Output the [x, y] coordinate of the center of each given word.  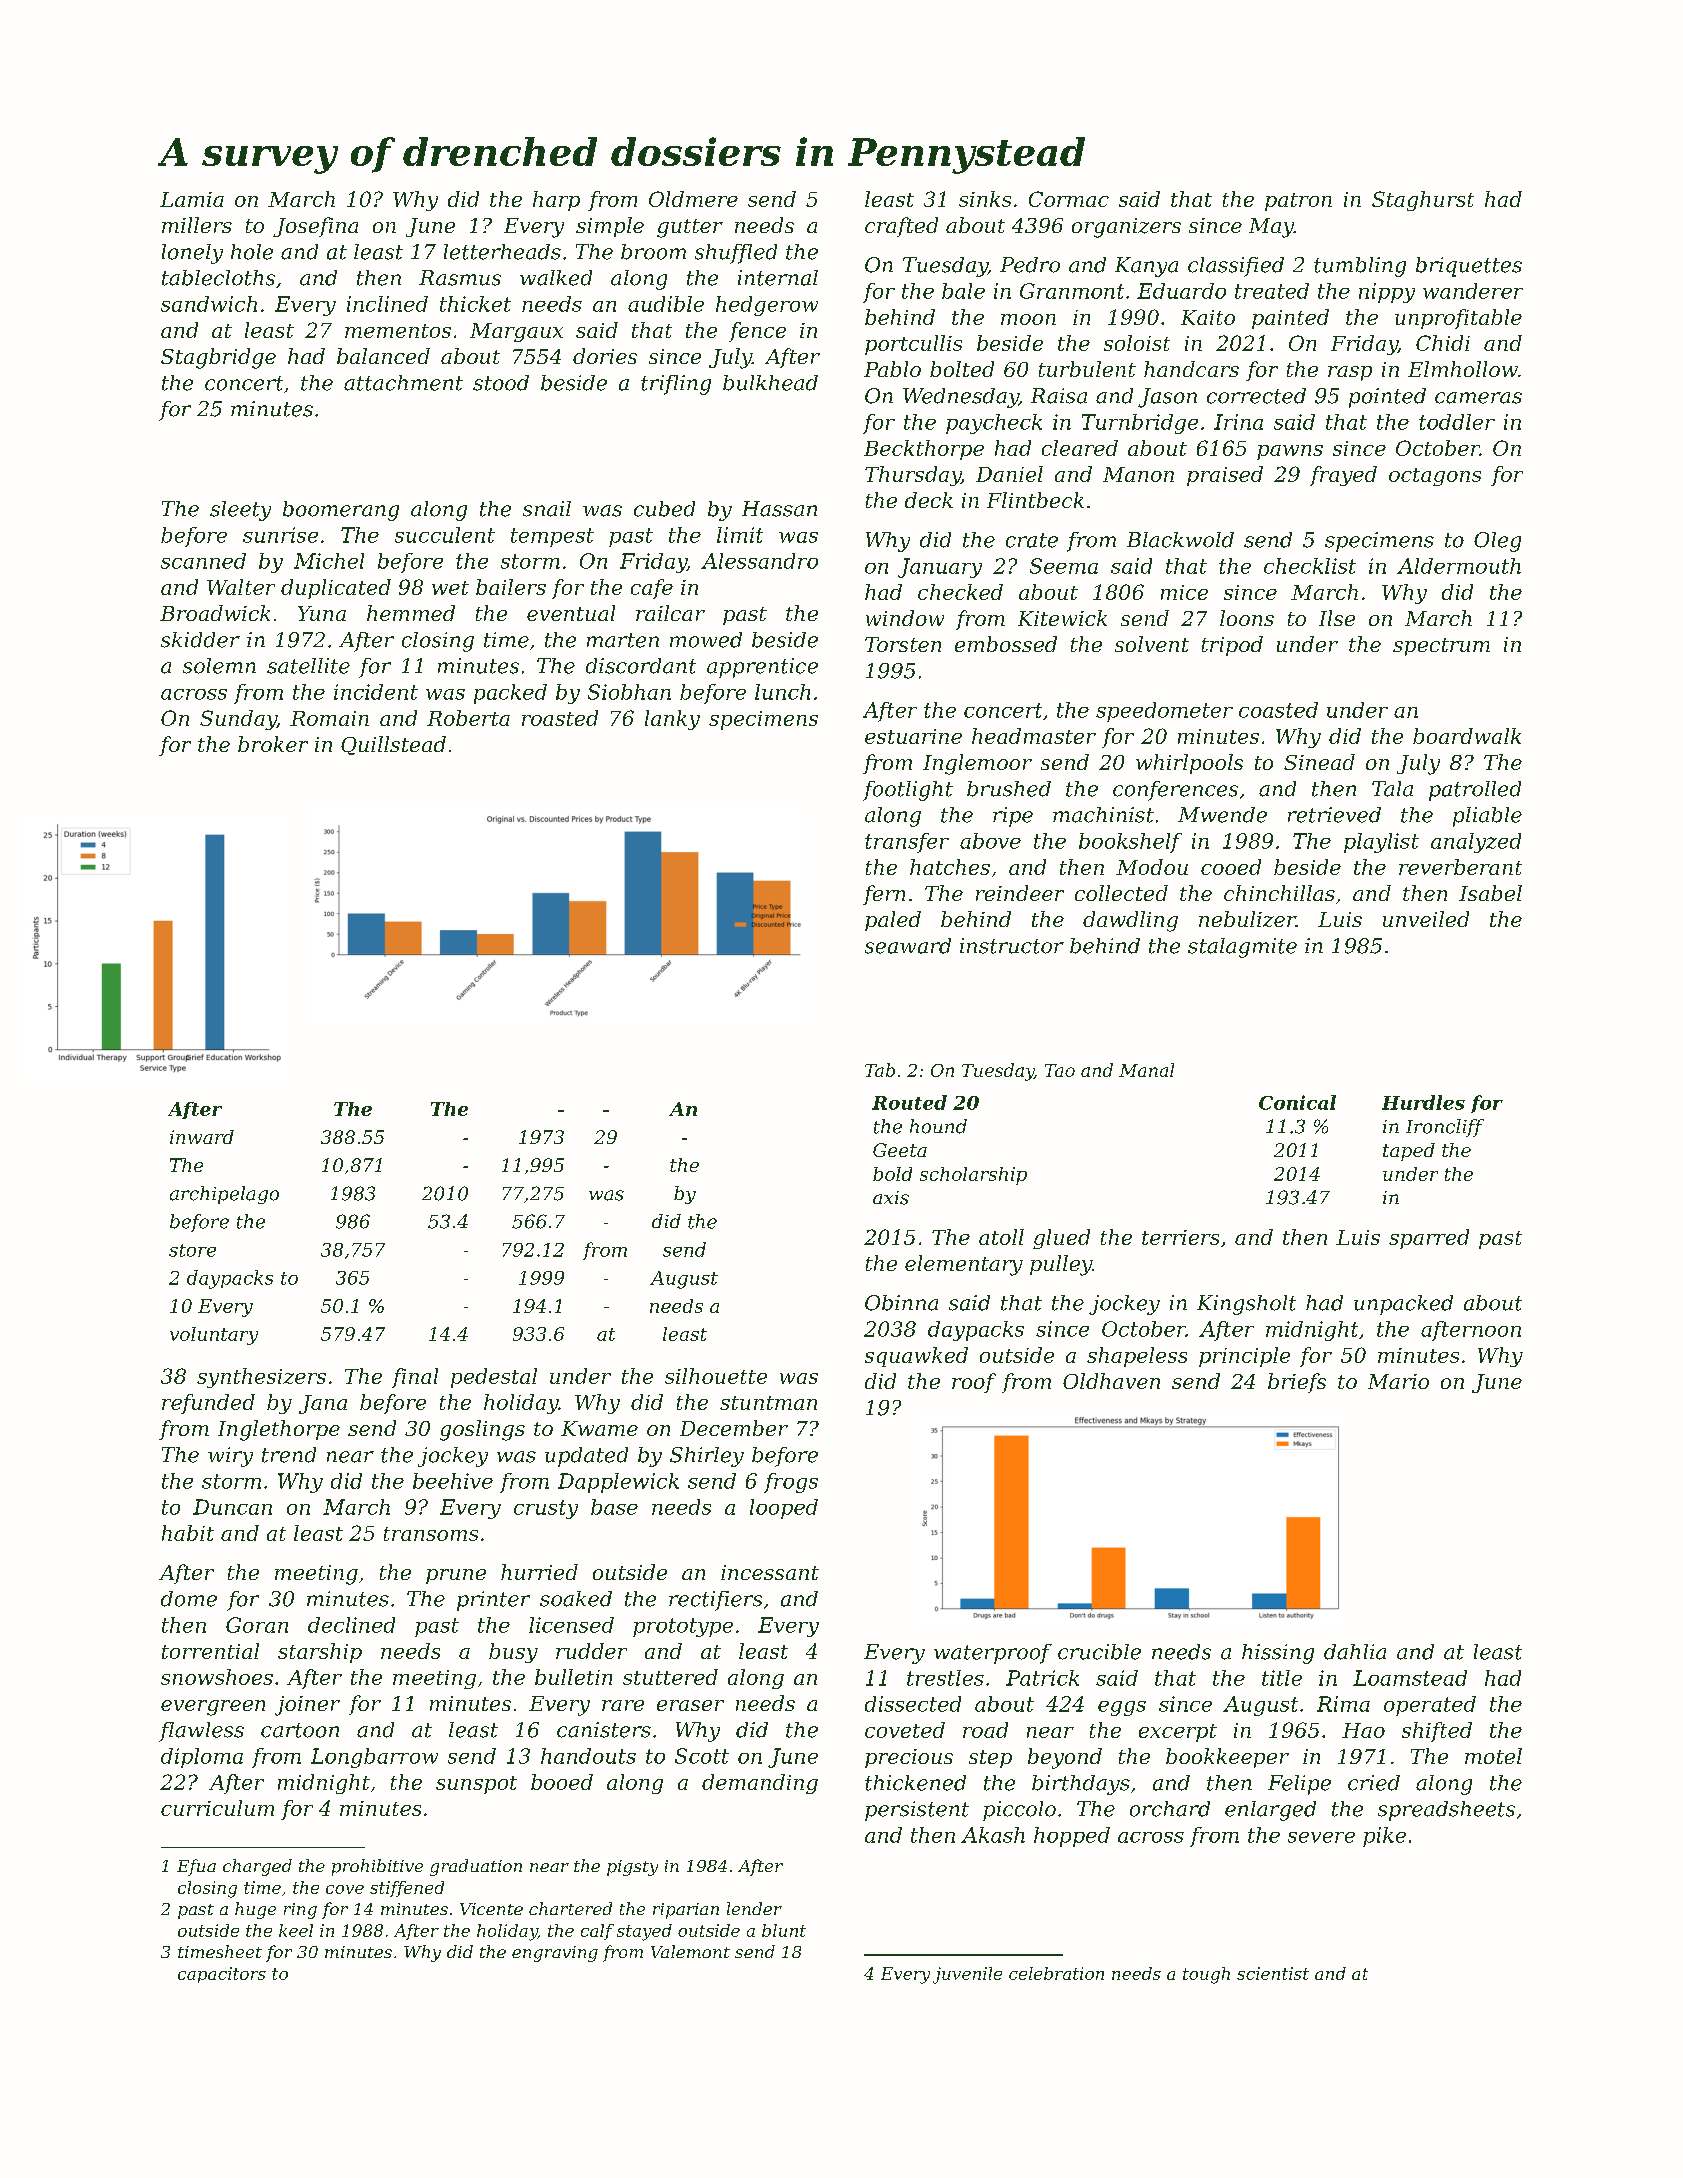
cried [1374, 1783]
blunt [784, 1930]
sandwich [209, 304]
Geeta [900, 1150]
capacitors [222, 1975]
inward [202, 1137]
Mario [1398, 1381]
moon [1028, 319]
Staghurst [1423, 201]
